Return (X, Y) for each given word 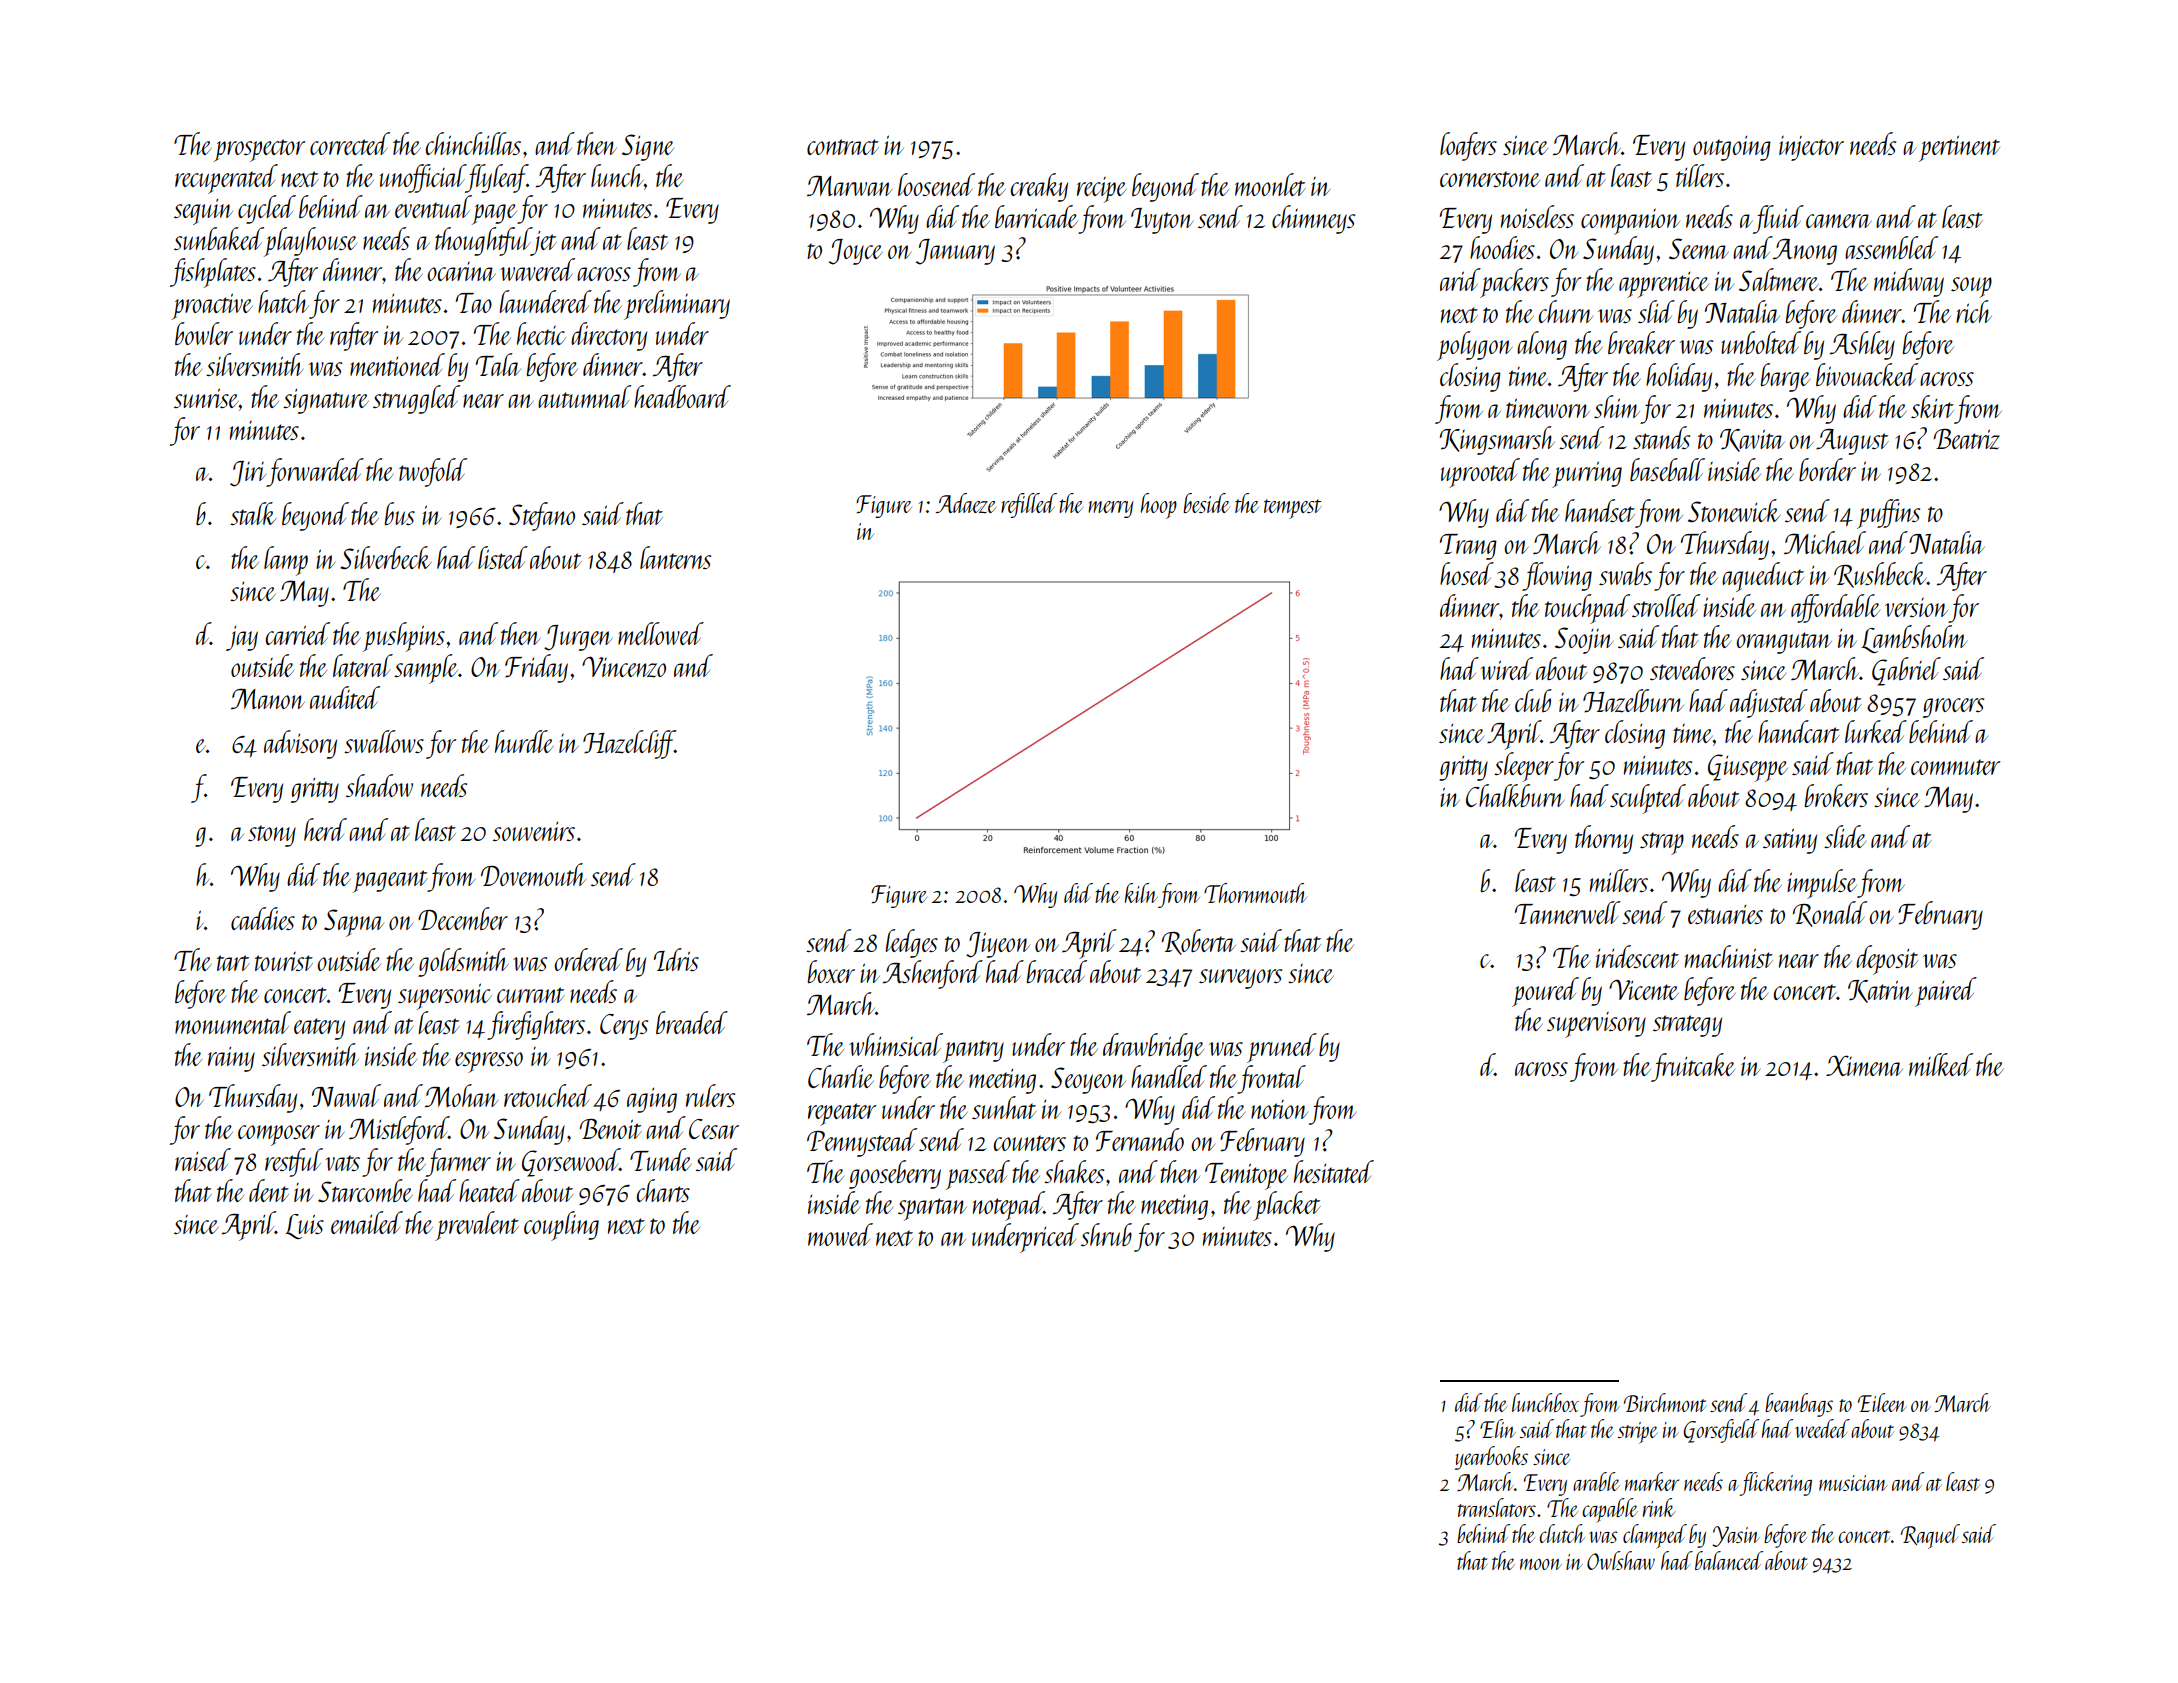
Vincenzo (624, 667)
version (1916, 607)
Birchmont (1665, 1402)
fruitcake (1693, 1067)
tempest (1293, 509)
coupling (561, 1226)
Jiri (248, 474)
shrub (1106, 1234)
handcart (1799, 731)
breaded (692, 1022)
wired (1507, 668)
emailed (367, 1222)
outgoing (1732, 148)
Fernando (1140, 1140)
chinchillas (473, 143)
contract (843, 147)
